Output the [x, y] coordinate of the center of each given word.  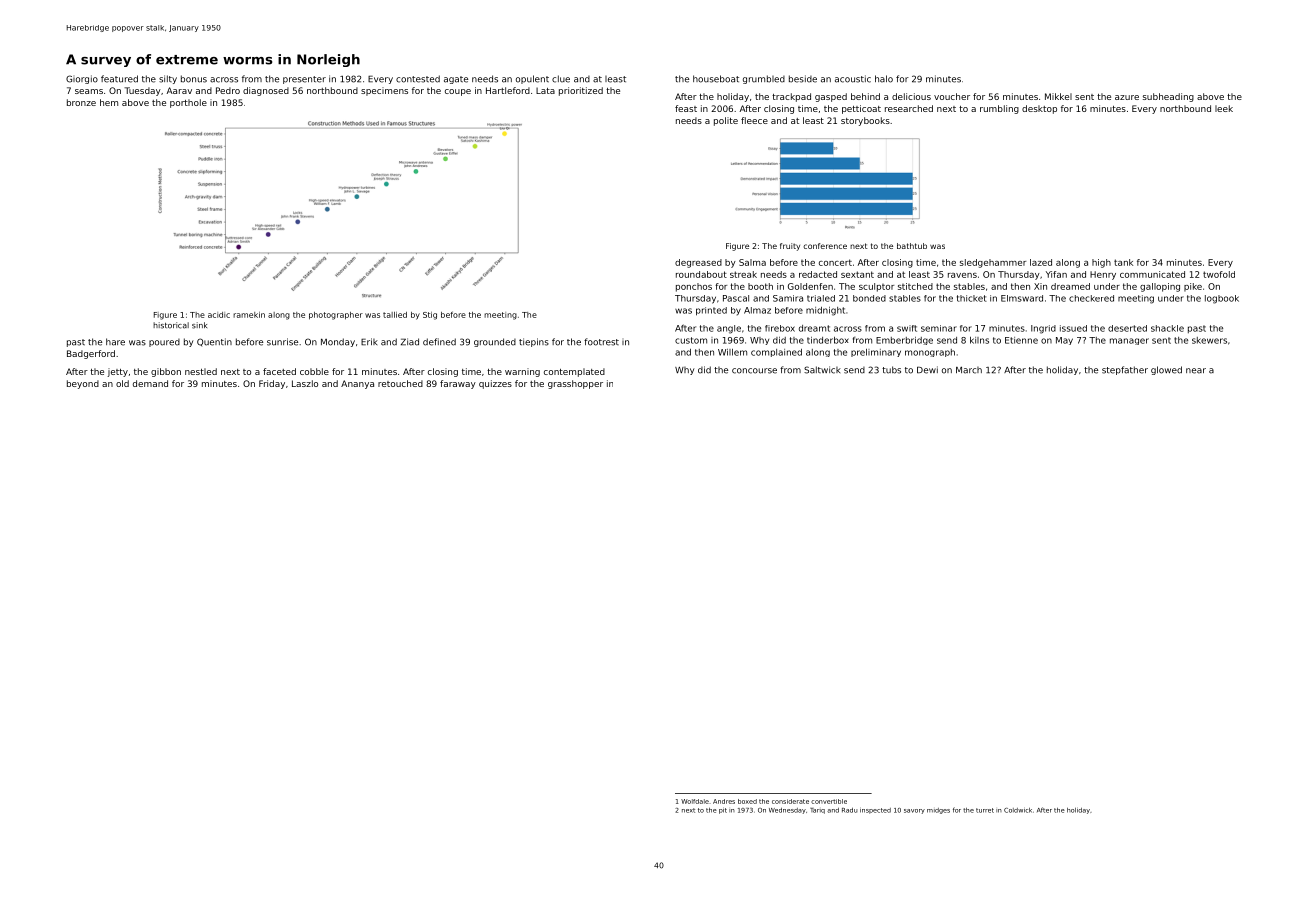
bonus [194, 79]
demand [150, 383]
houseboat [716, 79]
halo [884, 79]
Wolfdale [695, 801]
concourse [754, 371]
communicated [1152, 274]
